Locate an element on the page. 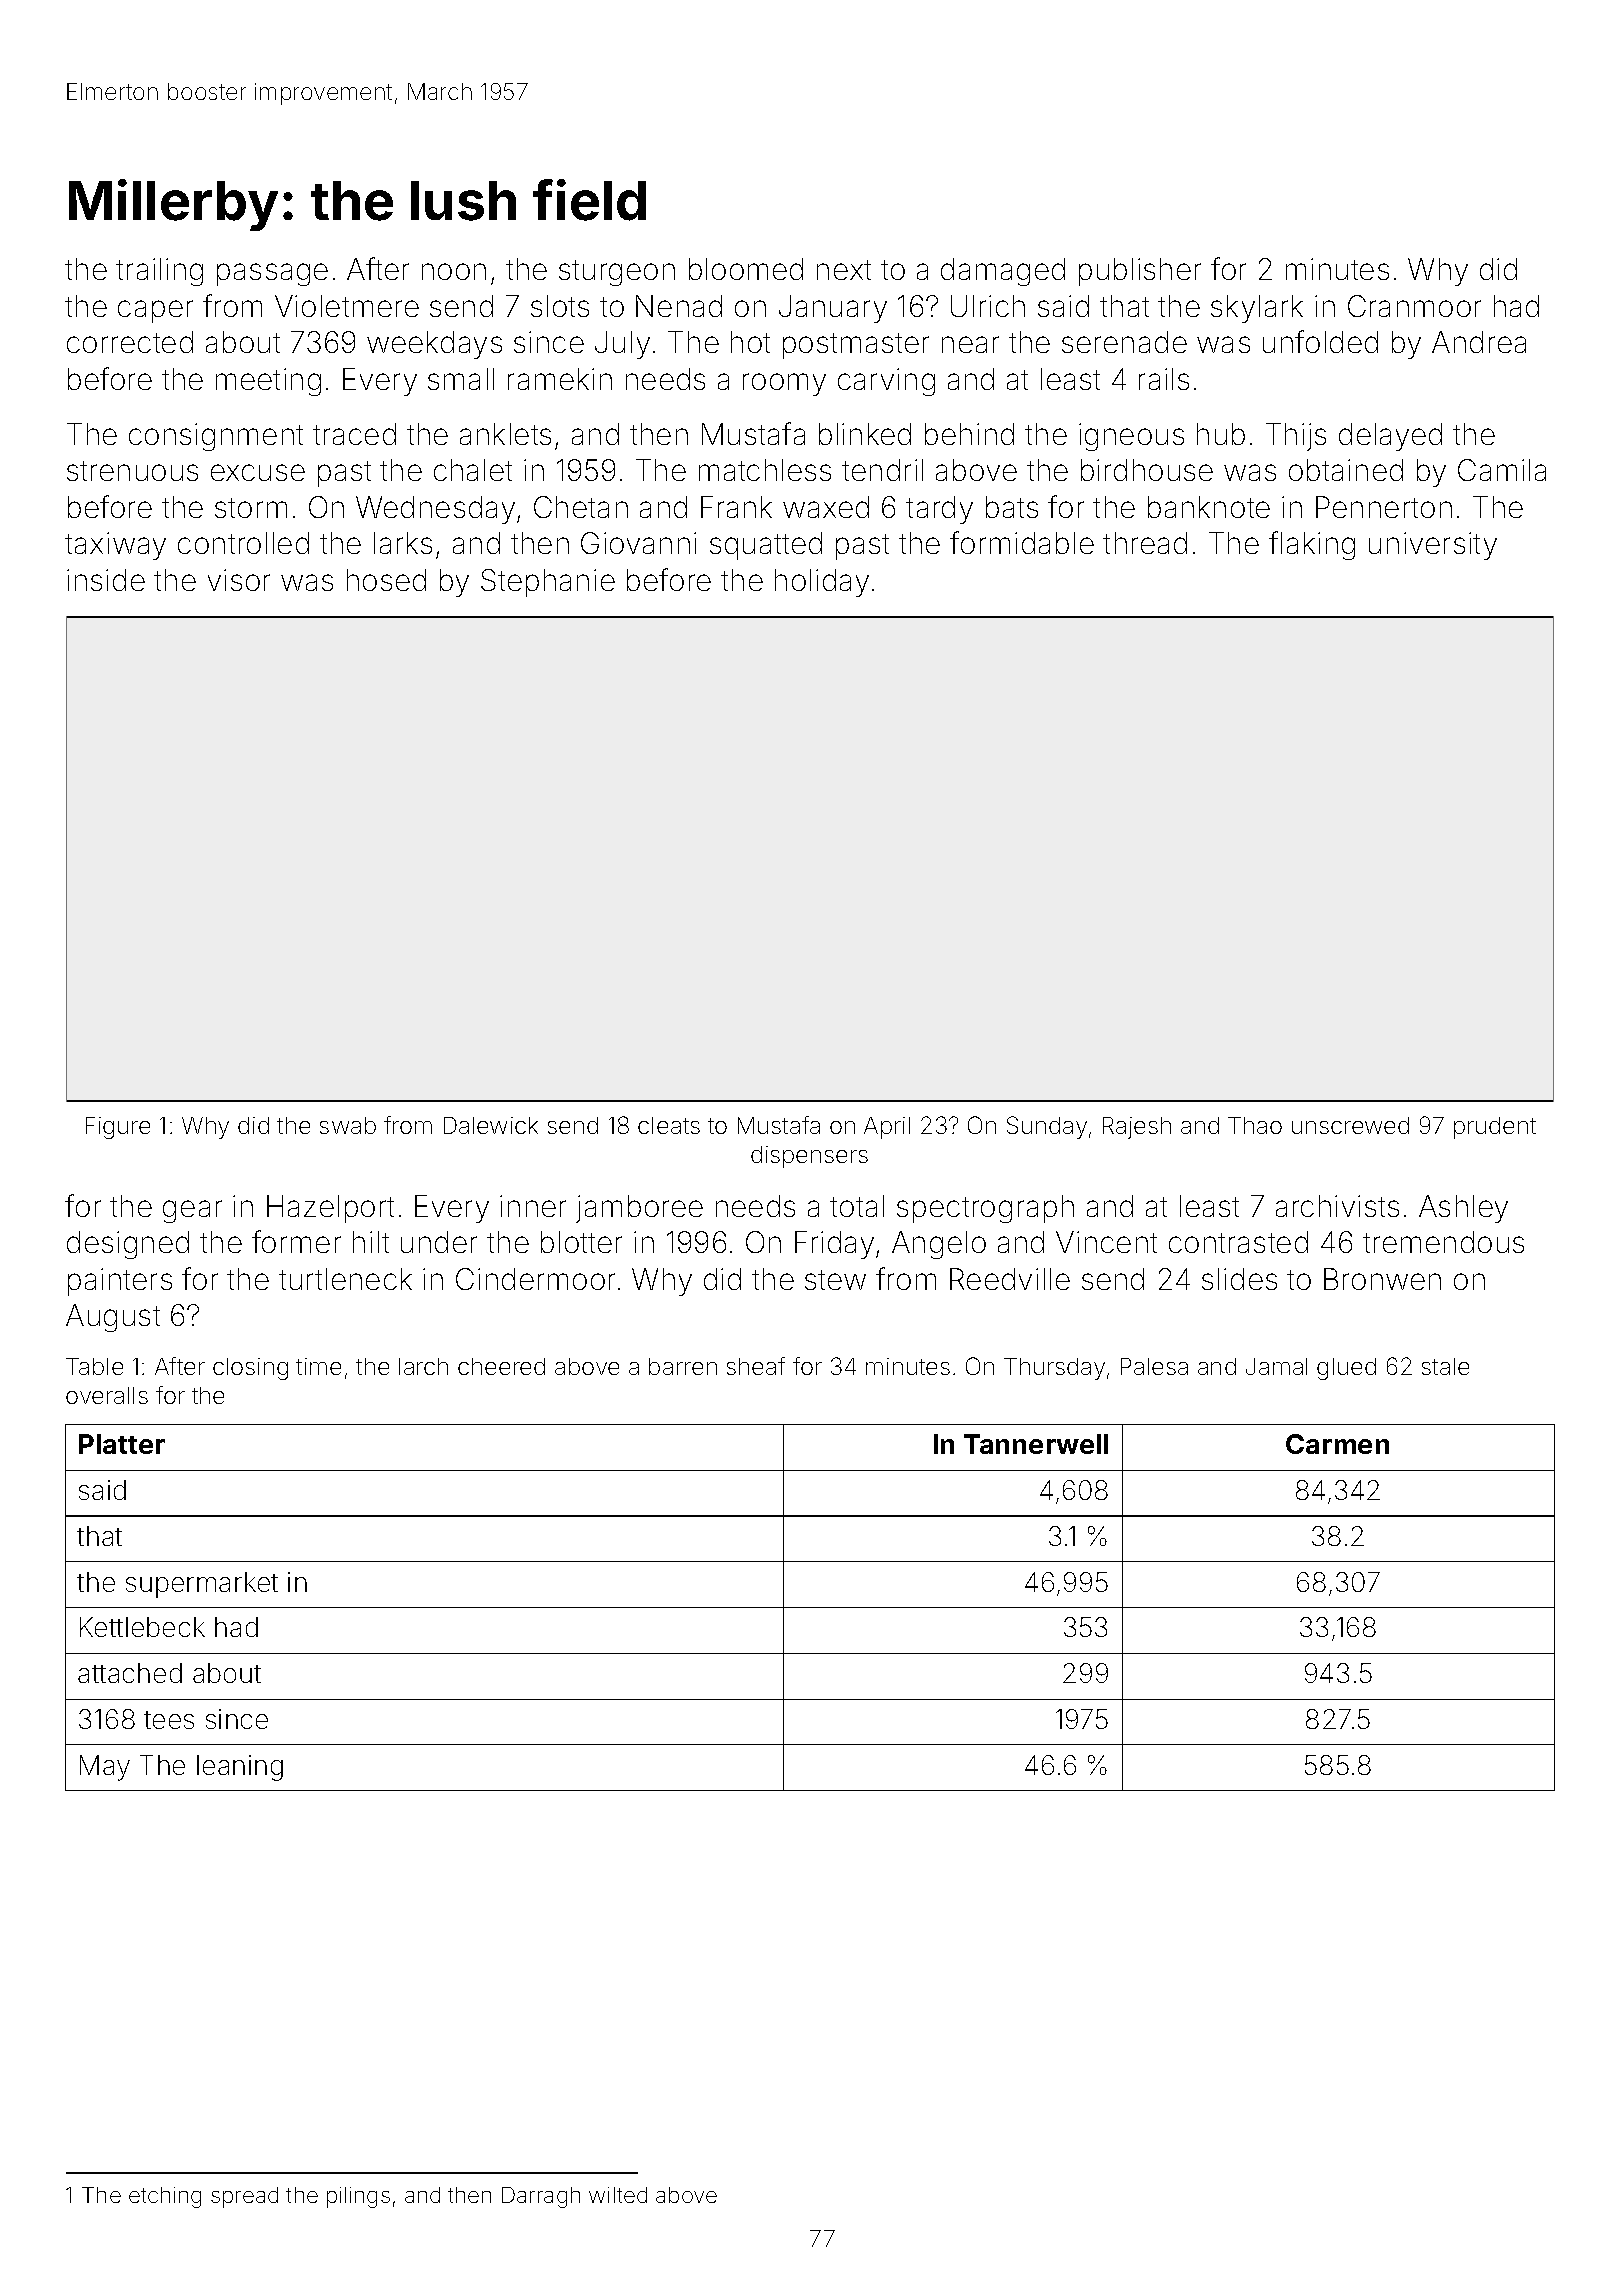 The height and width of the image is (2292, 1620). larks is located at coordinates (403, 543).
